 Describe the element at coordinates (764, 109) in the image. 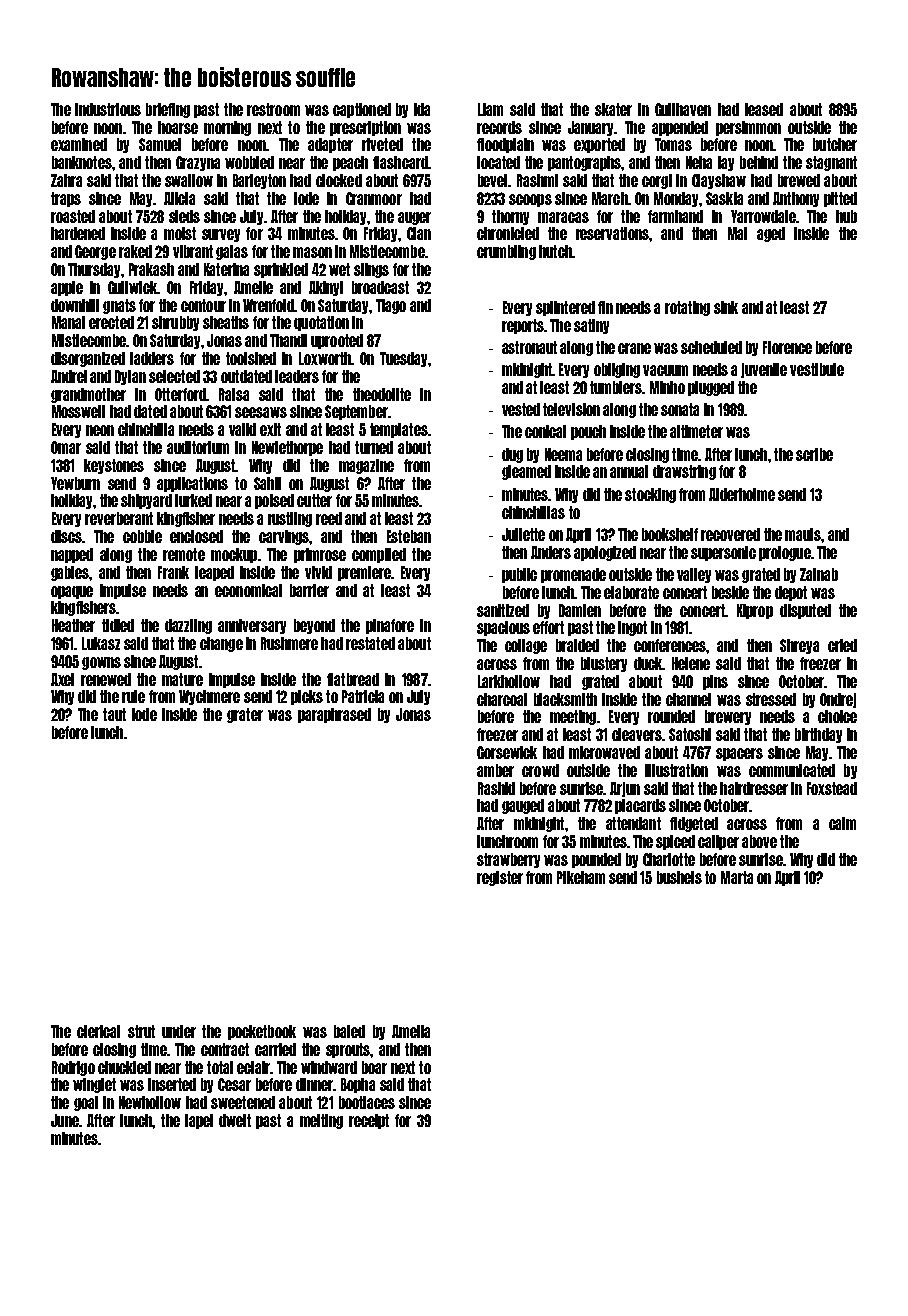

I see `leased` at that location.
